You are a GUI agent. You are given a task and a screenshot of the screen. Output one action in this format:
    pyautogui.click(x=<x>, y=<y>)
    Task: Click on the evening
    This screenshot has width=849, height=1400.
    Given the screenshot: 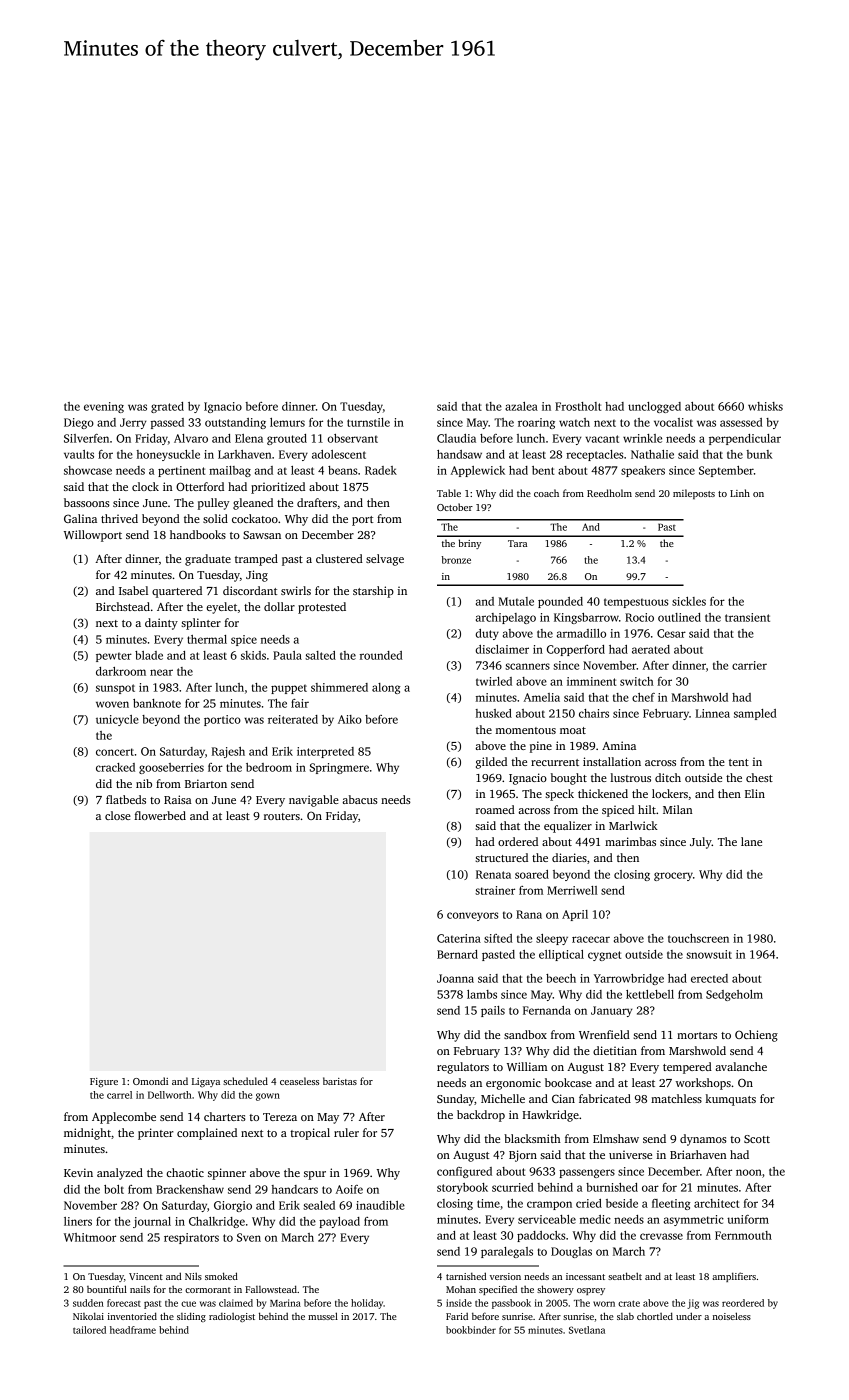 What is the action you would take?
    pyautogui.click(x=104, y=407)
